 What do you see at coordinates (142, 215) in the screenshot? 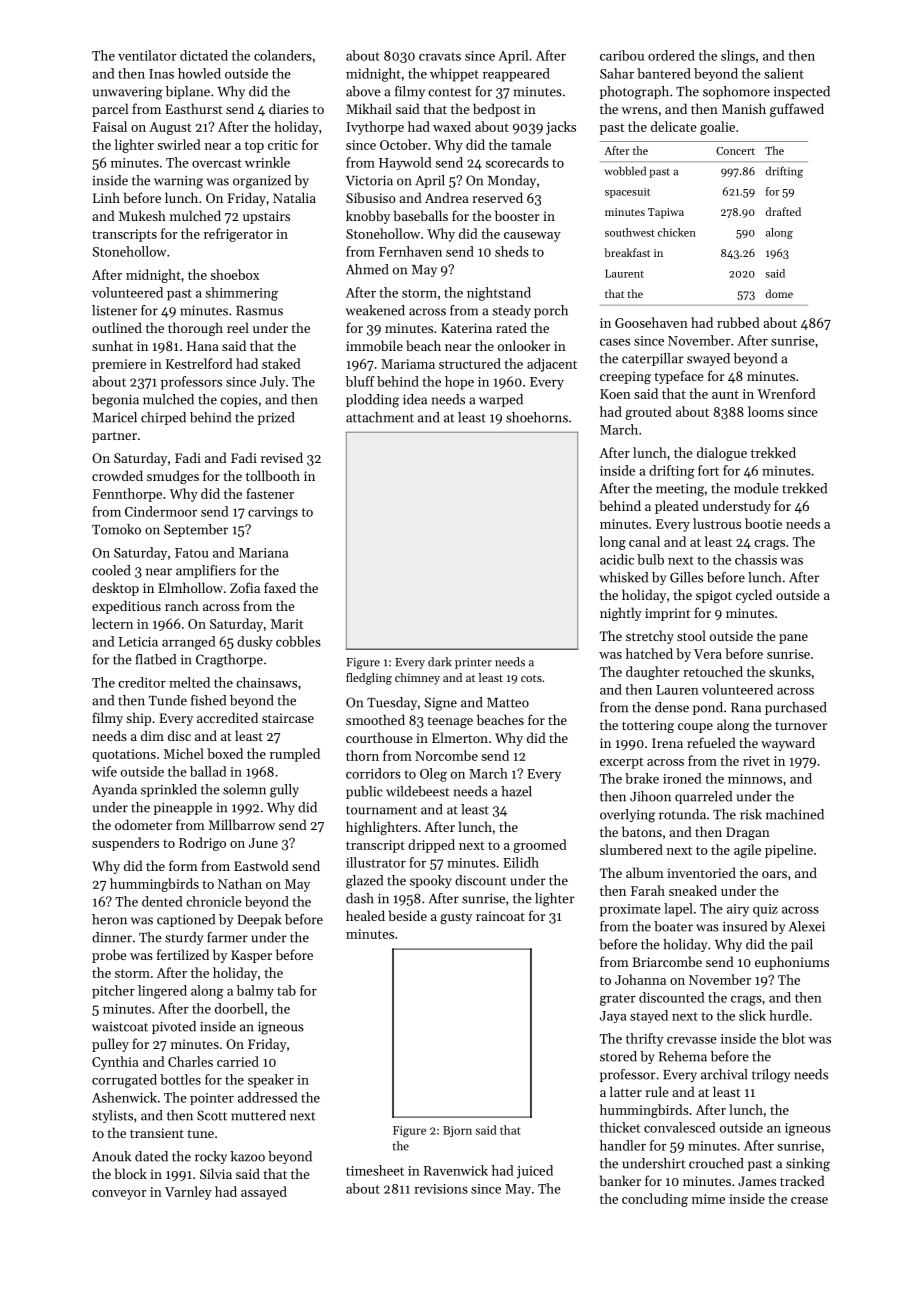
I see `Mukesh` at bounding box center [142, 215].
